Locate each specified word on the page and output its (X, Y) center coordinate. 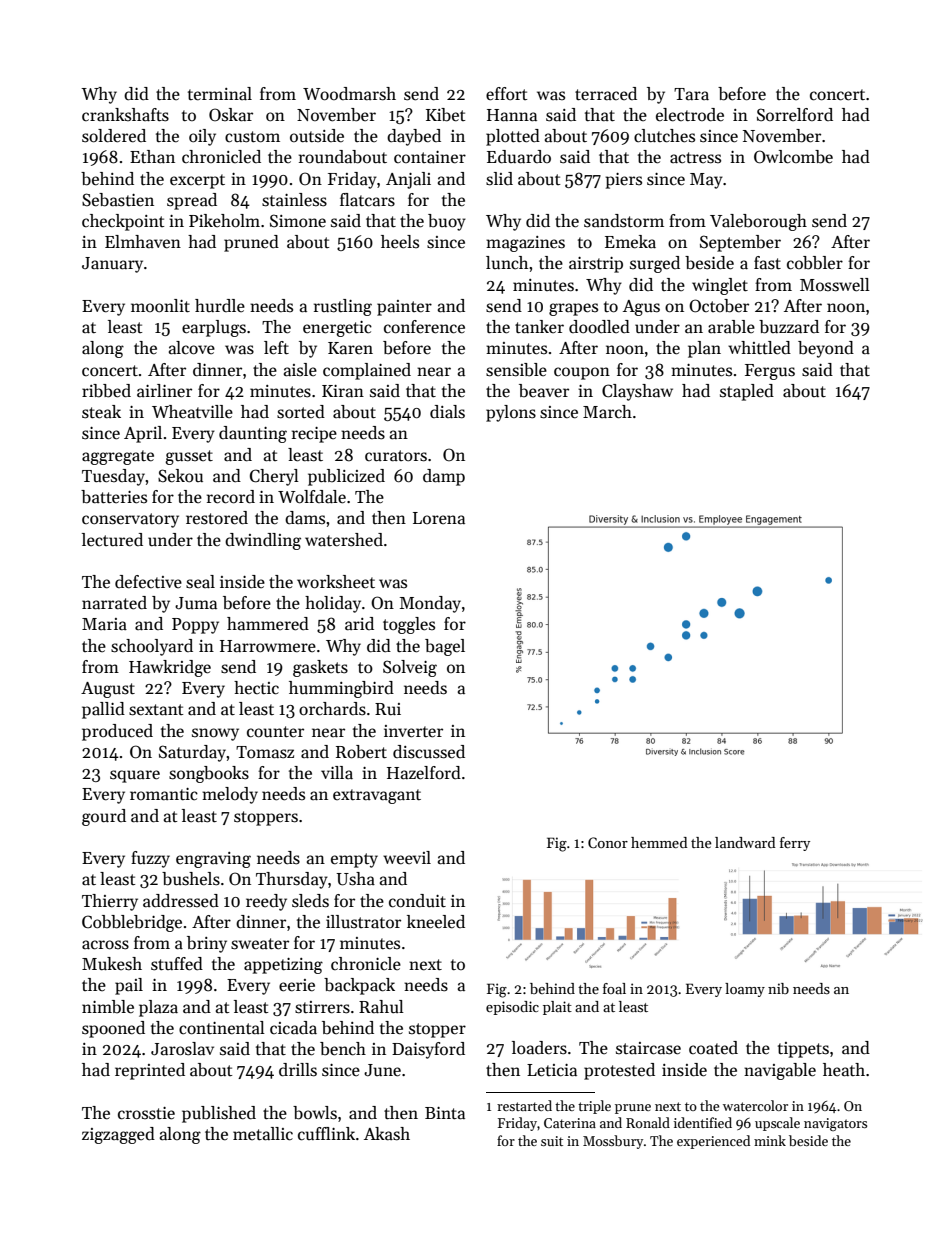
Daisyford (428, 1050)
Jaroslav (182, 1049)
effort (506, 94)
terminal (220, 94)
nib (778, 988)
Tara (691, 94)
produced (117, 732)
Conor (608, 842)
